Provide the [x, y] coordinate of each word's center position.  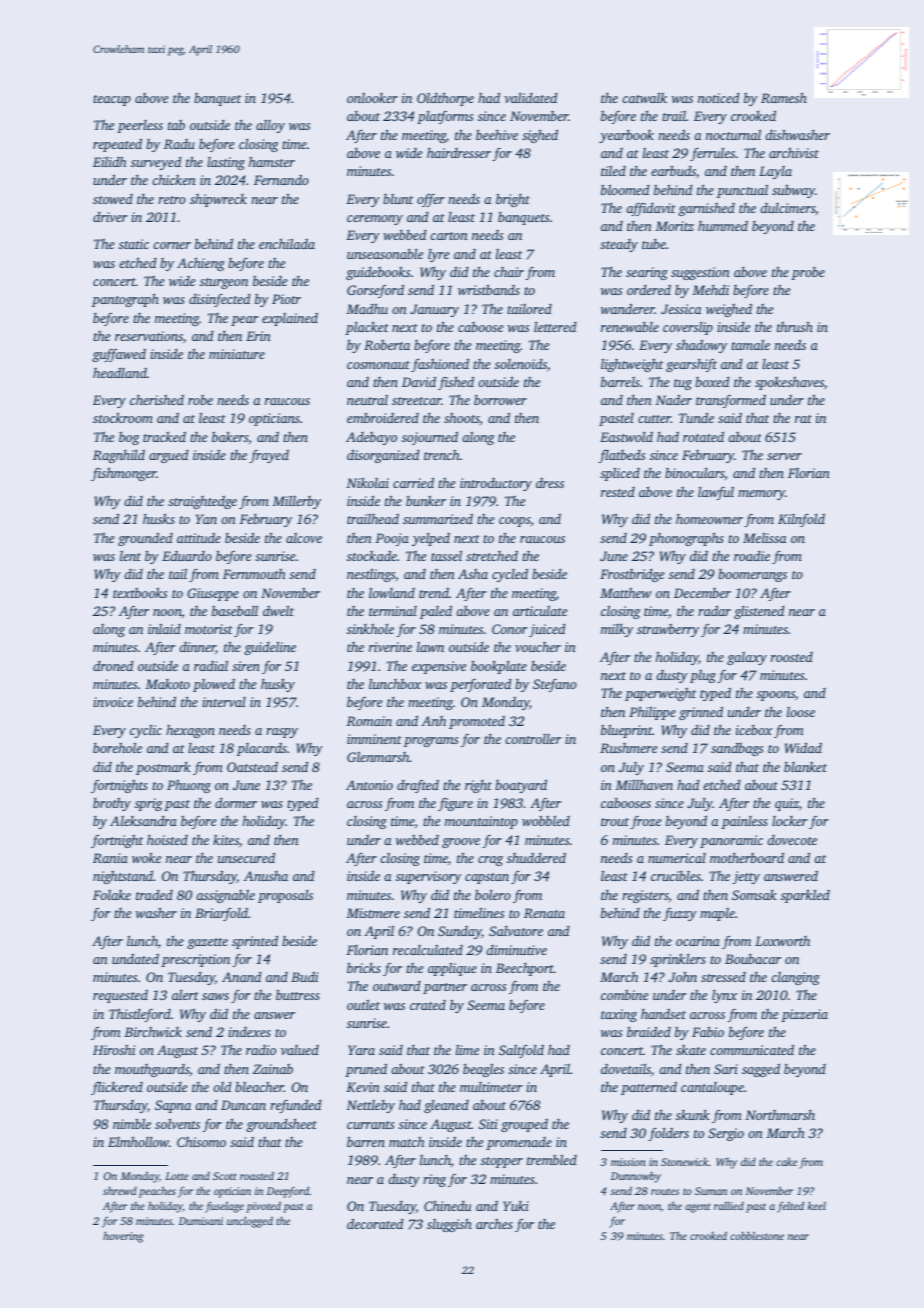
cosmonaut [378, 365]
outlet [363, 1004]
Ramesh [784, 97]
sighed [540, 136]
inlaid [164, 628]
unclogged [250, 1222]
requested [120, 996]
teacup [112, 100]
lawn [430, 647]
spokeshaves [789, 383]
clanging [795, 978]
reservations [149, 336]
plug [703, 676]
